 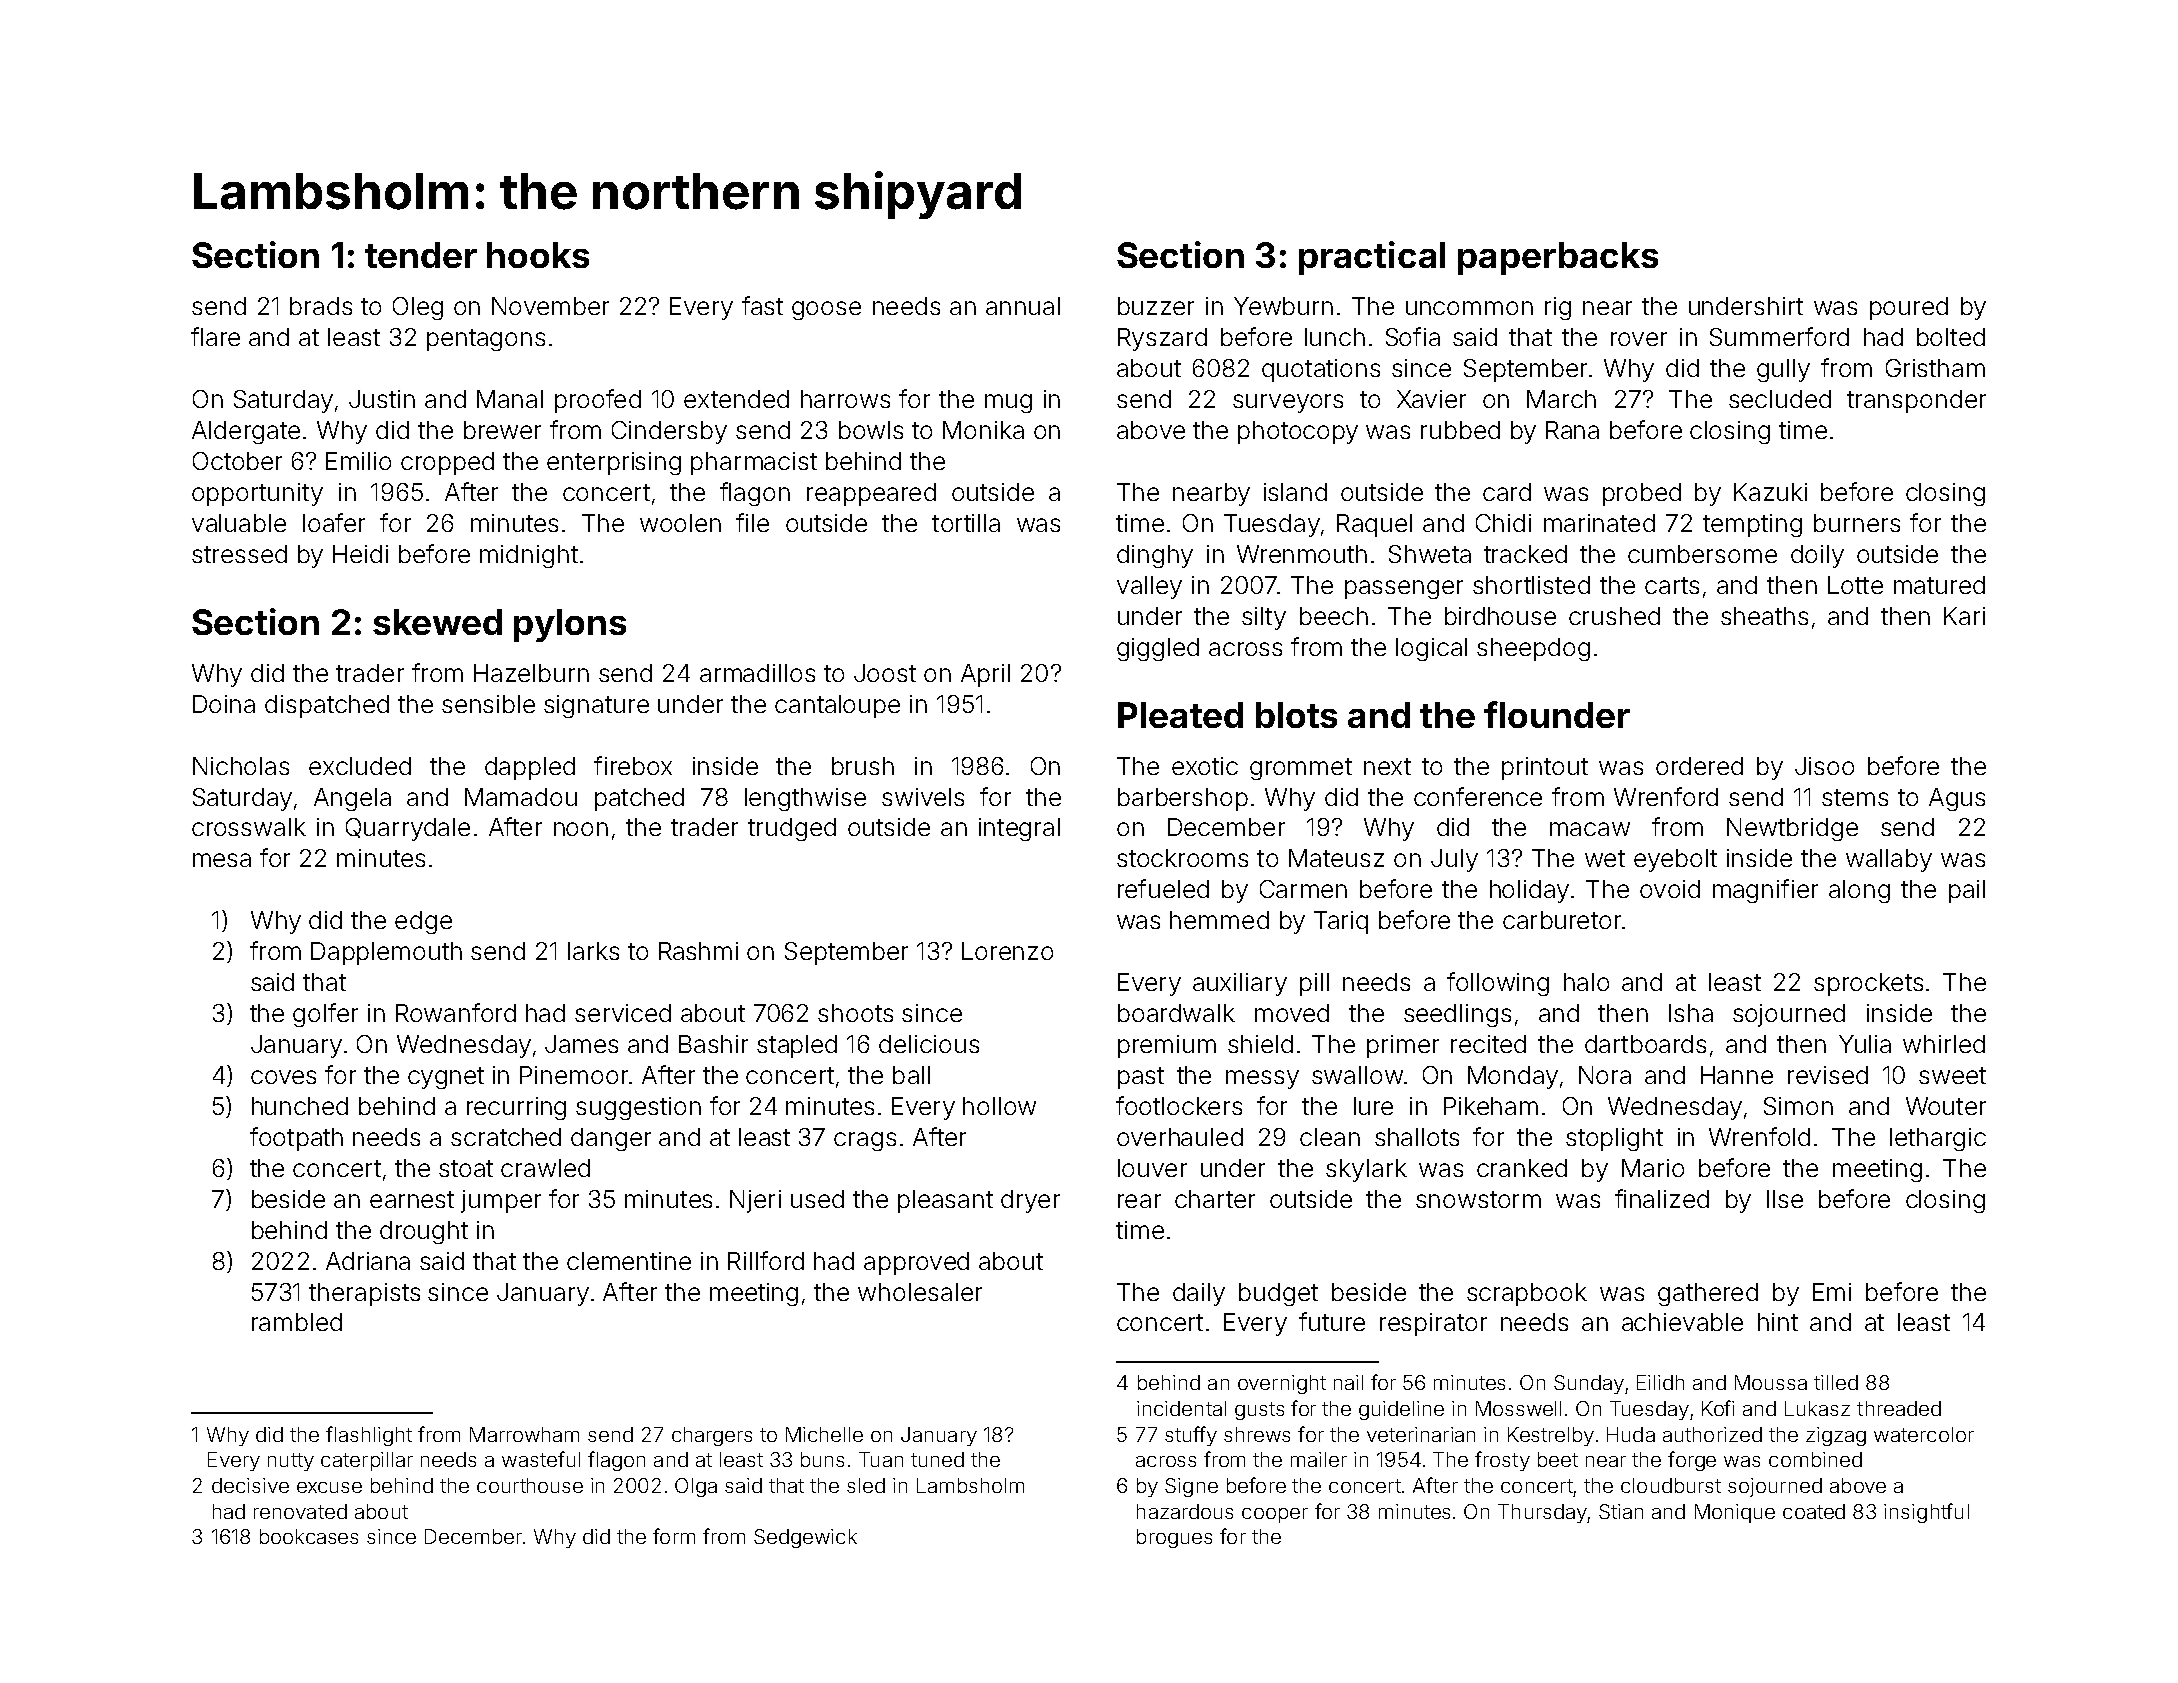 What do you see at coordinates (1158, 649) in the image?
I see `giggled` at bounding box center [1158, 649].
